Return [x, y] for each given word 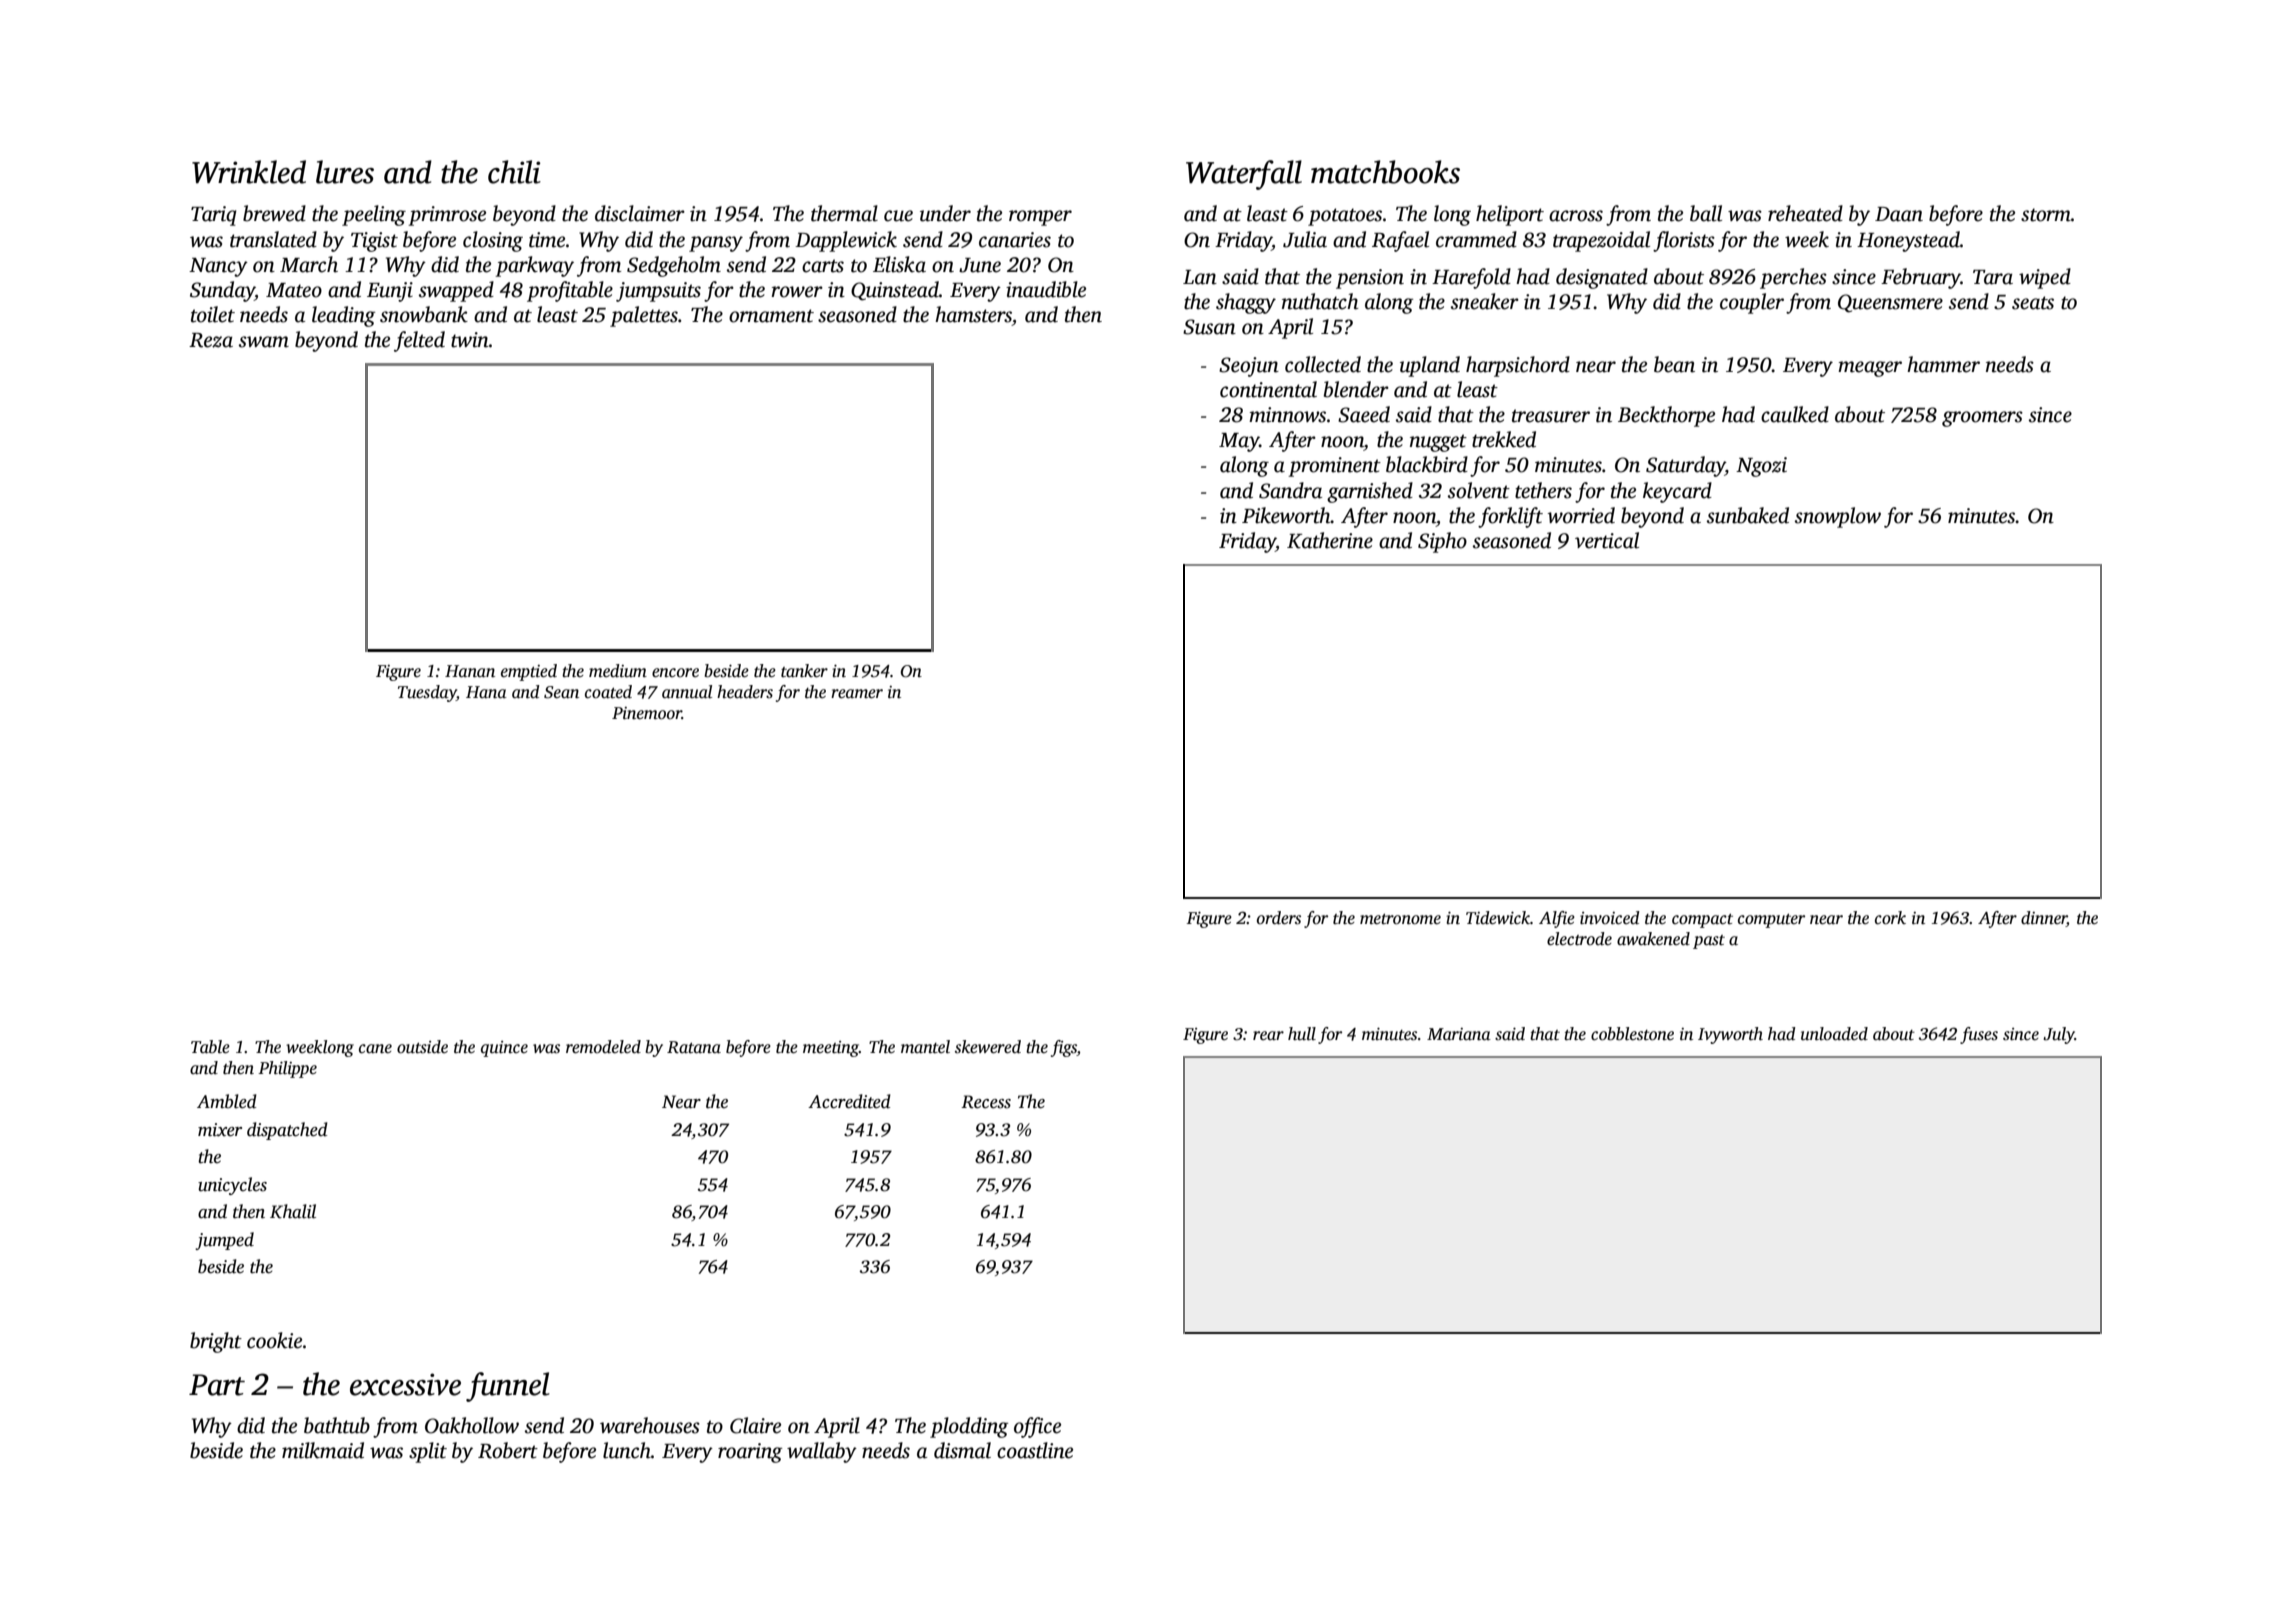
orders [1279, 918]
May [1239, 442]
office [1037, 1427]
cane [375, 1049]
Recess [986, 1102]
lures [345, 172]
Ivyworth [1730, 1035]
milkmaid [323, 1450]
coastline [1035, 1450]
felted [419, 341]
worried [1581, 515]
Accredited [849, 1101]
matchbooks [1385, 172]
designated [1602, 278]
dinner [2044, 919]
